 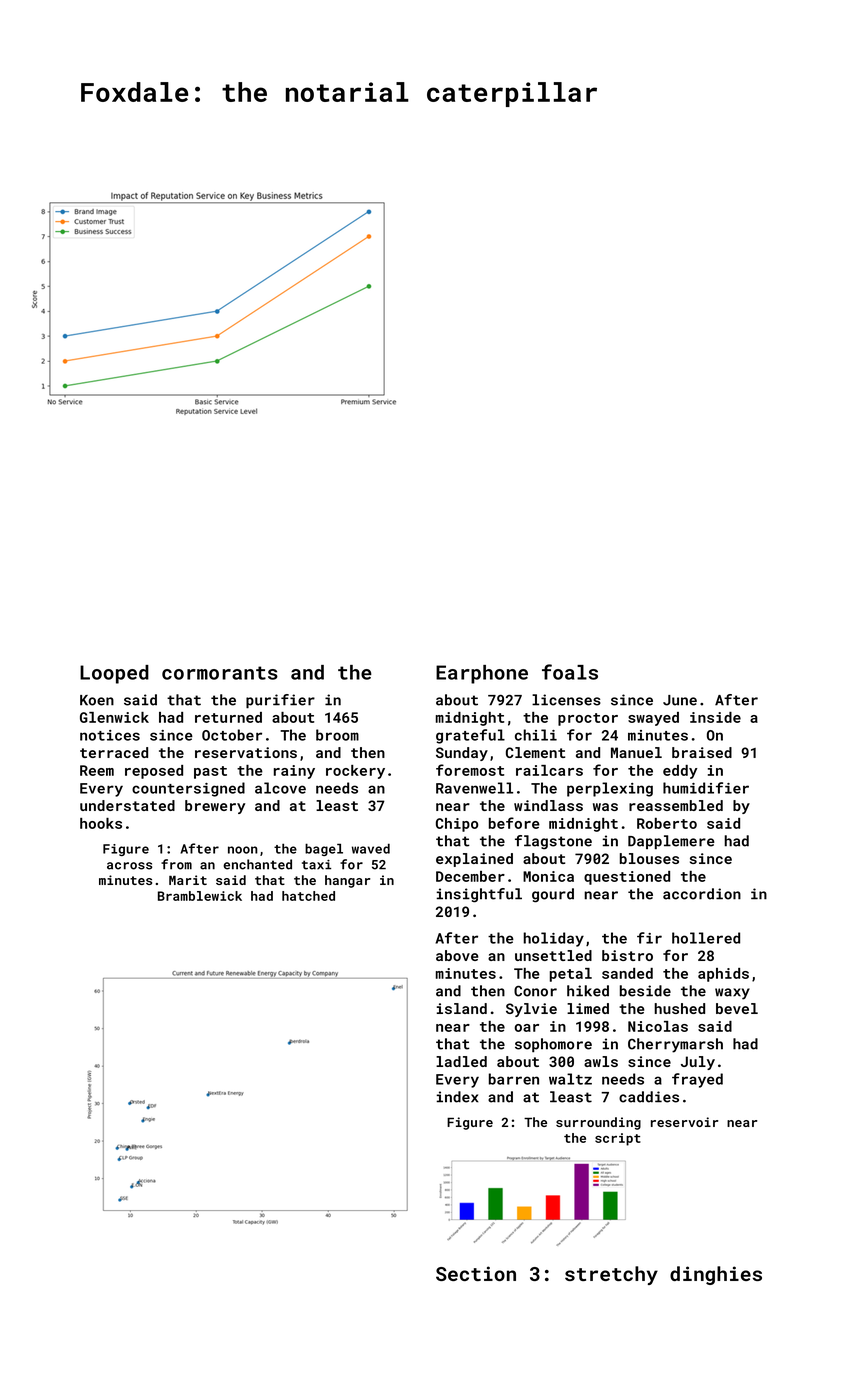 I want to click on Earphone, so click(x=482, y=674).
